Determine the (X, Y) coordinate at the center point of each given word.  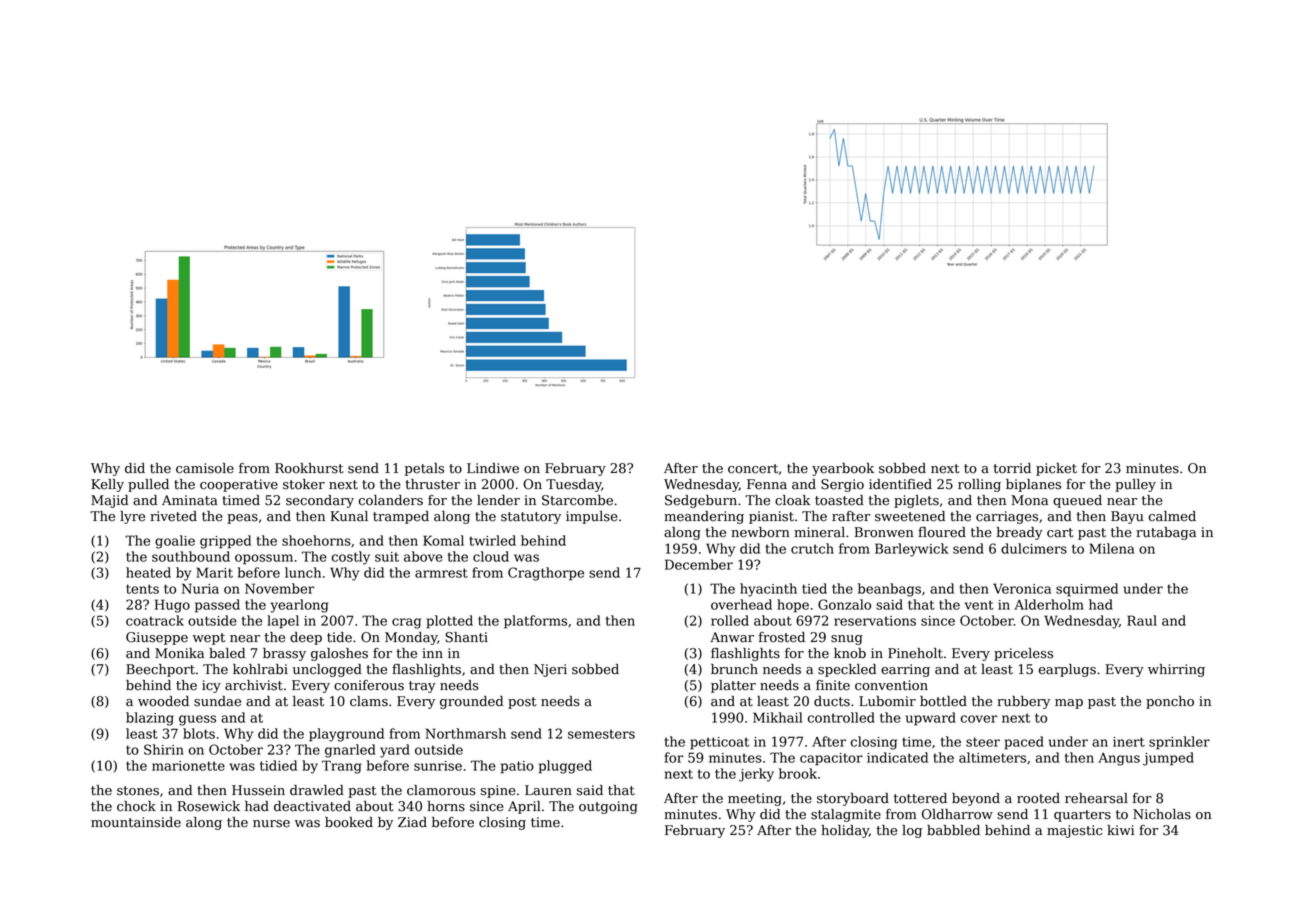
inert (1129, 742)
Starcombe (577, 500)
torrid (1012, 468)
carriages (1007, 517)
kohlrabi (260, 669)
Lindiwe (493, 468)
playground (346, 735)
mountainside (136, 822)
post (522, 703)
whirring (1176, 670)
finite (833, 685)
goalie (175, 542)
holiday (845, 831)
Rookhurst (309, 468)
